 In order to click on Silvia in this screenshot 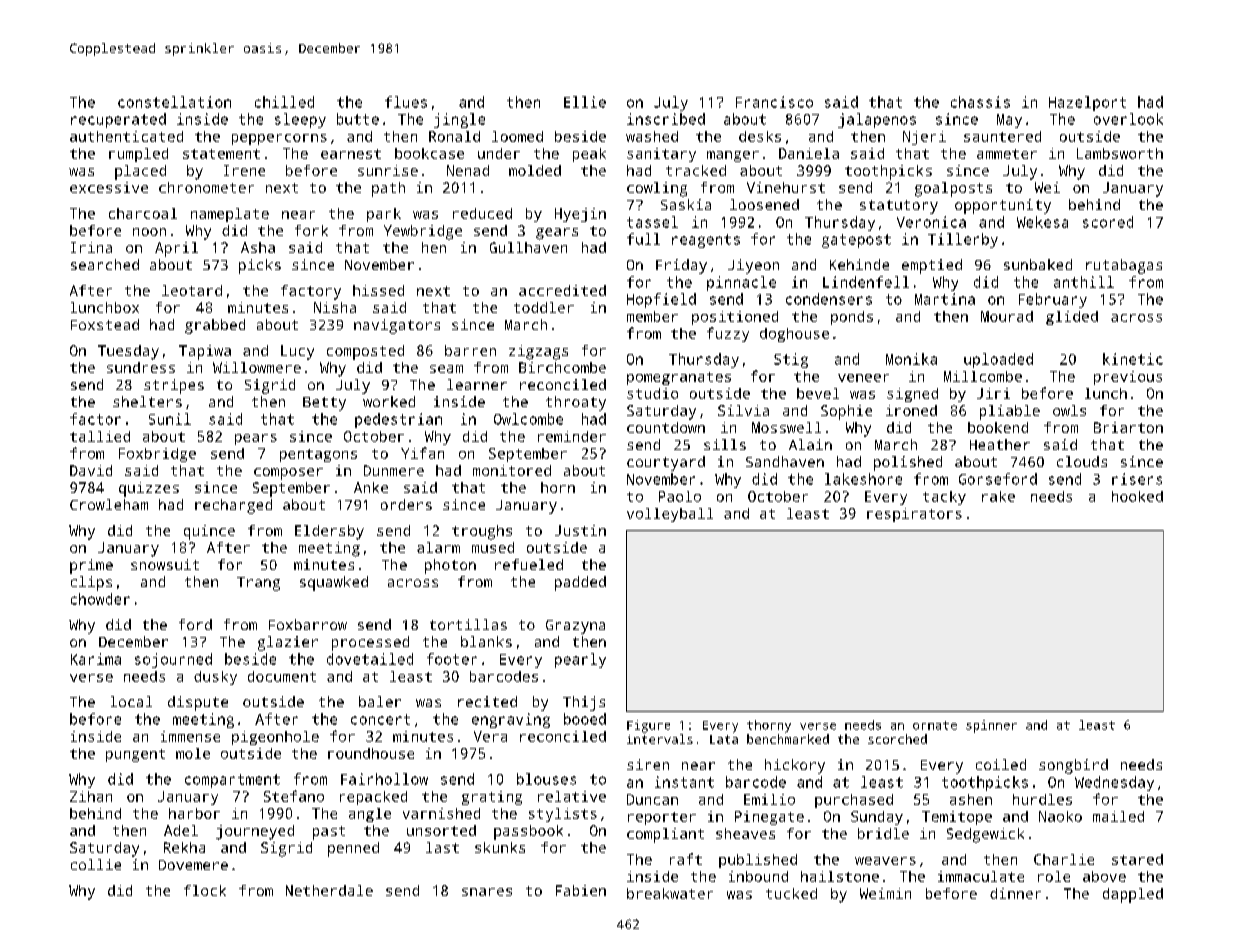, I will do `click(743, 410)`.
